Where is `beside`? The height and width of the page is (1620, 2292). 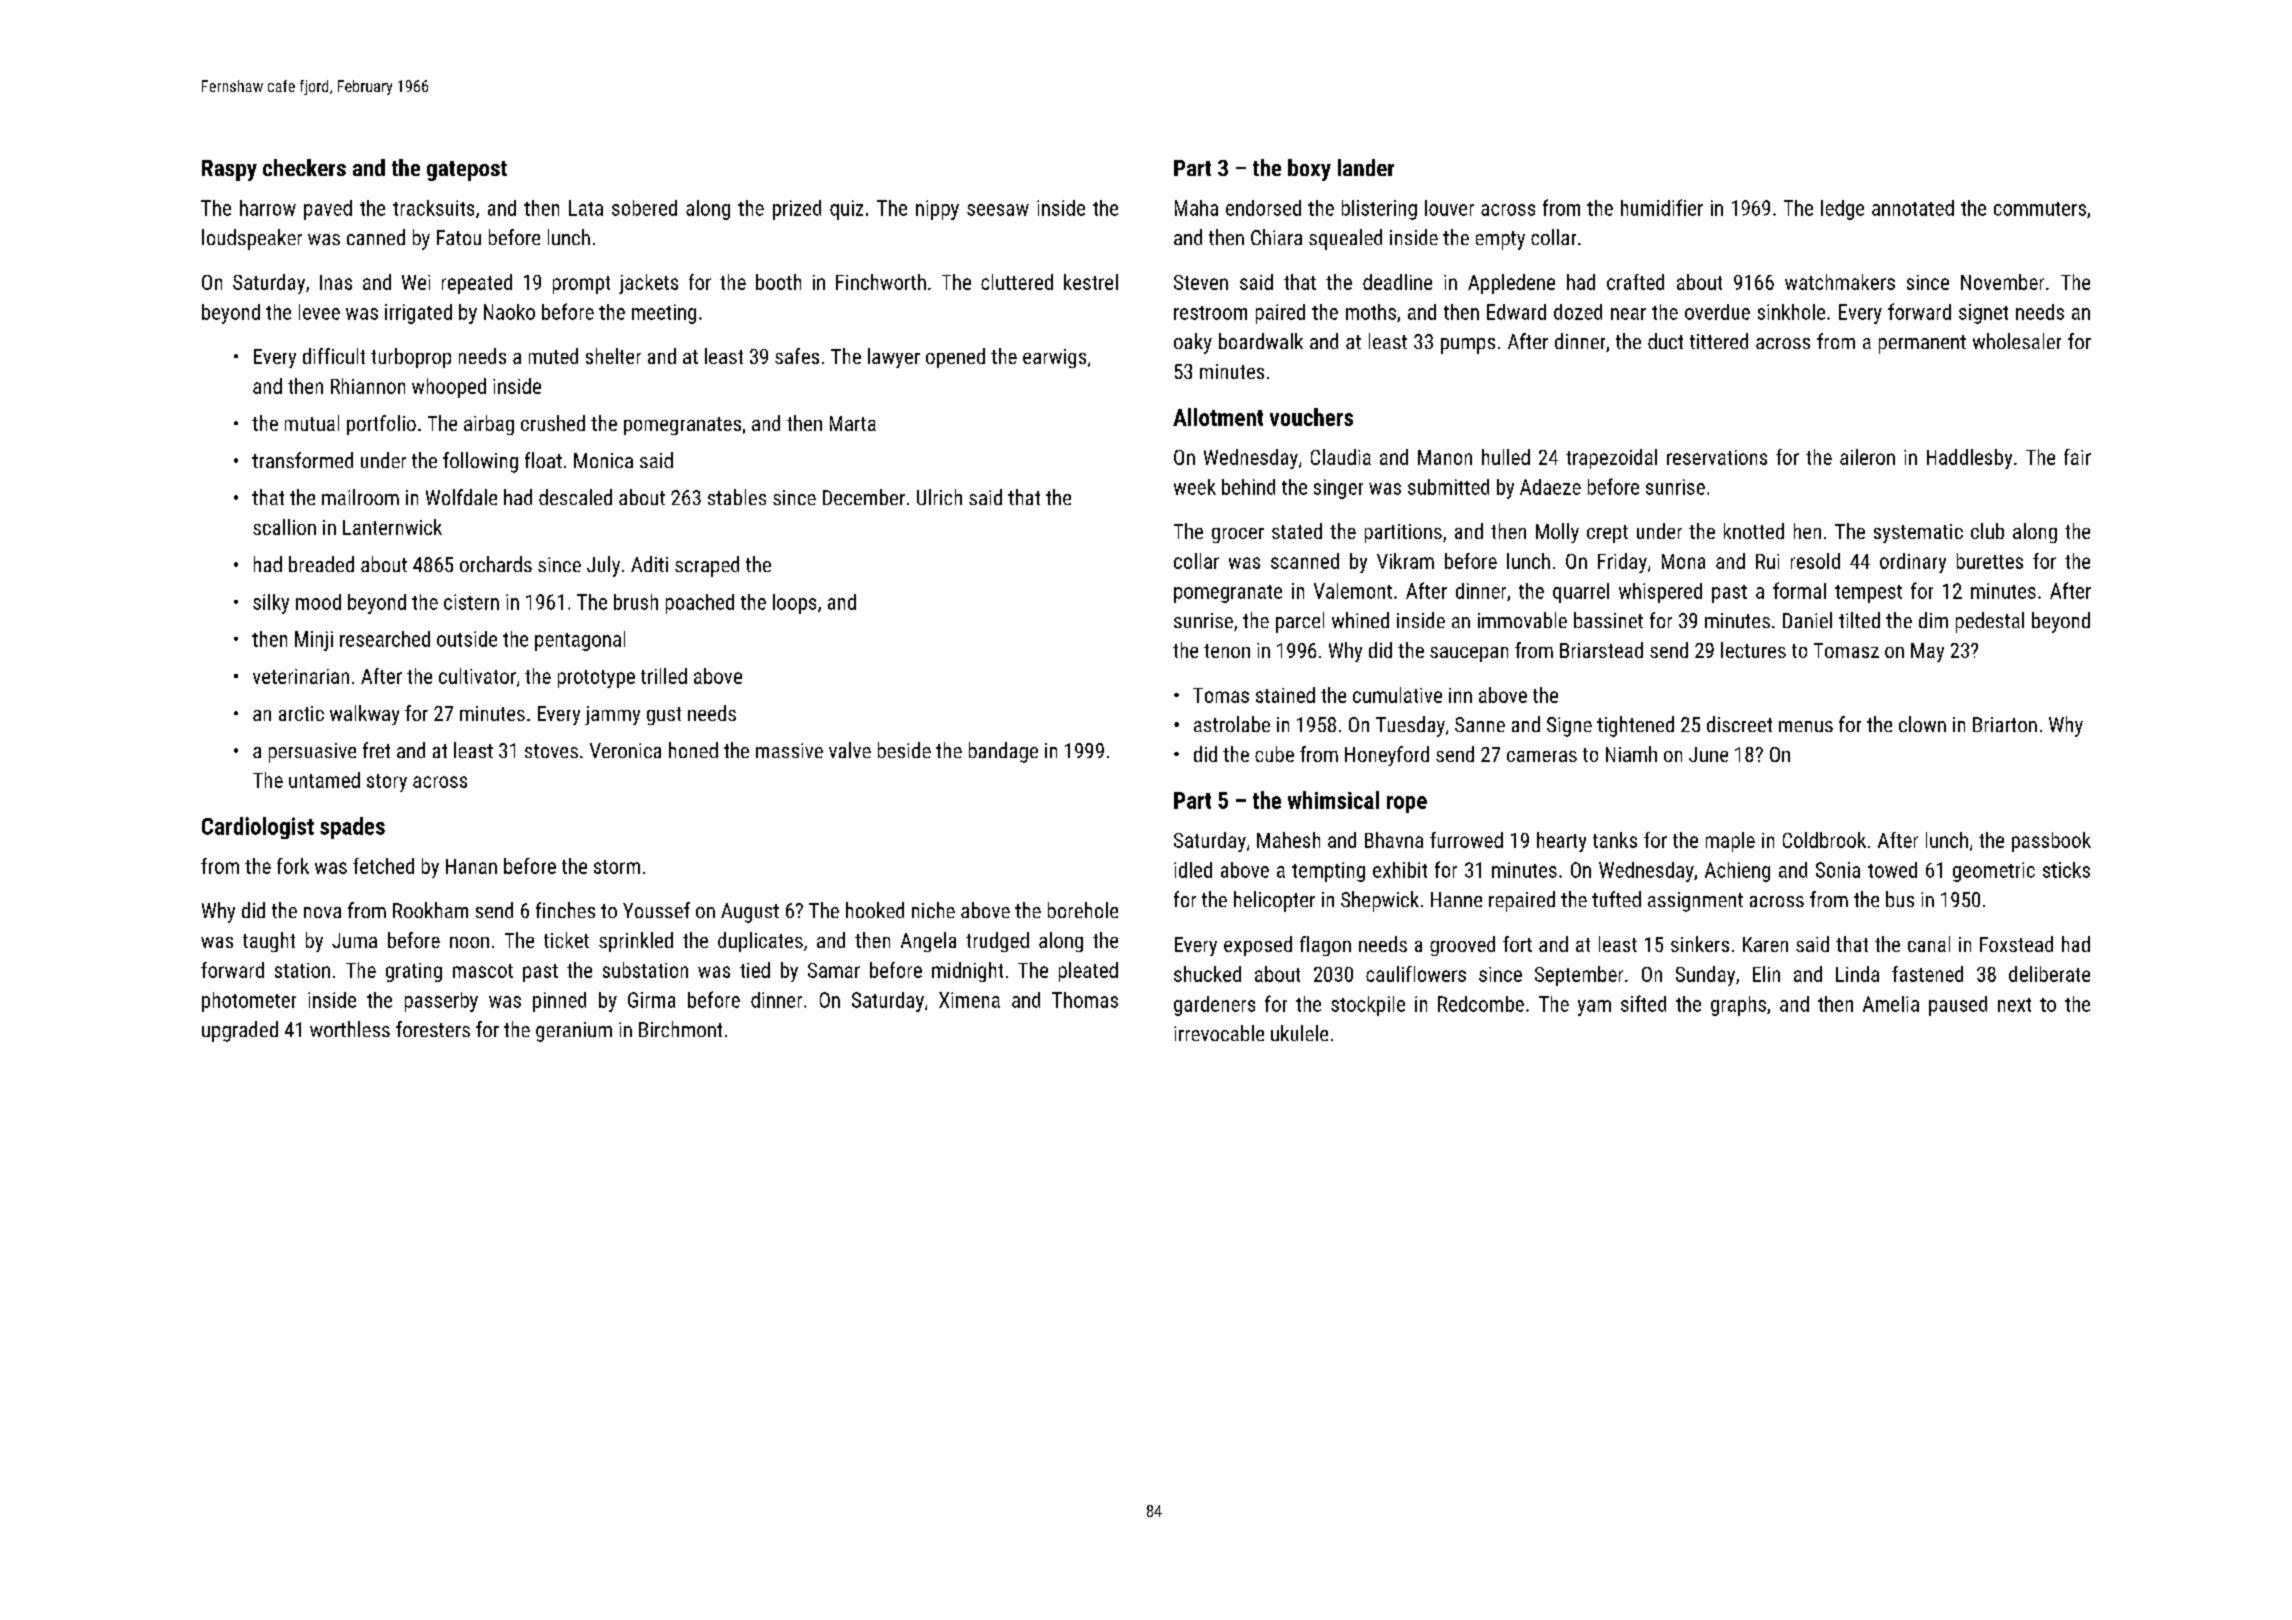 beside is located at coordinates (904, 750).
